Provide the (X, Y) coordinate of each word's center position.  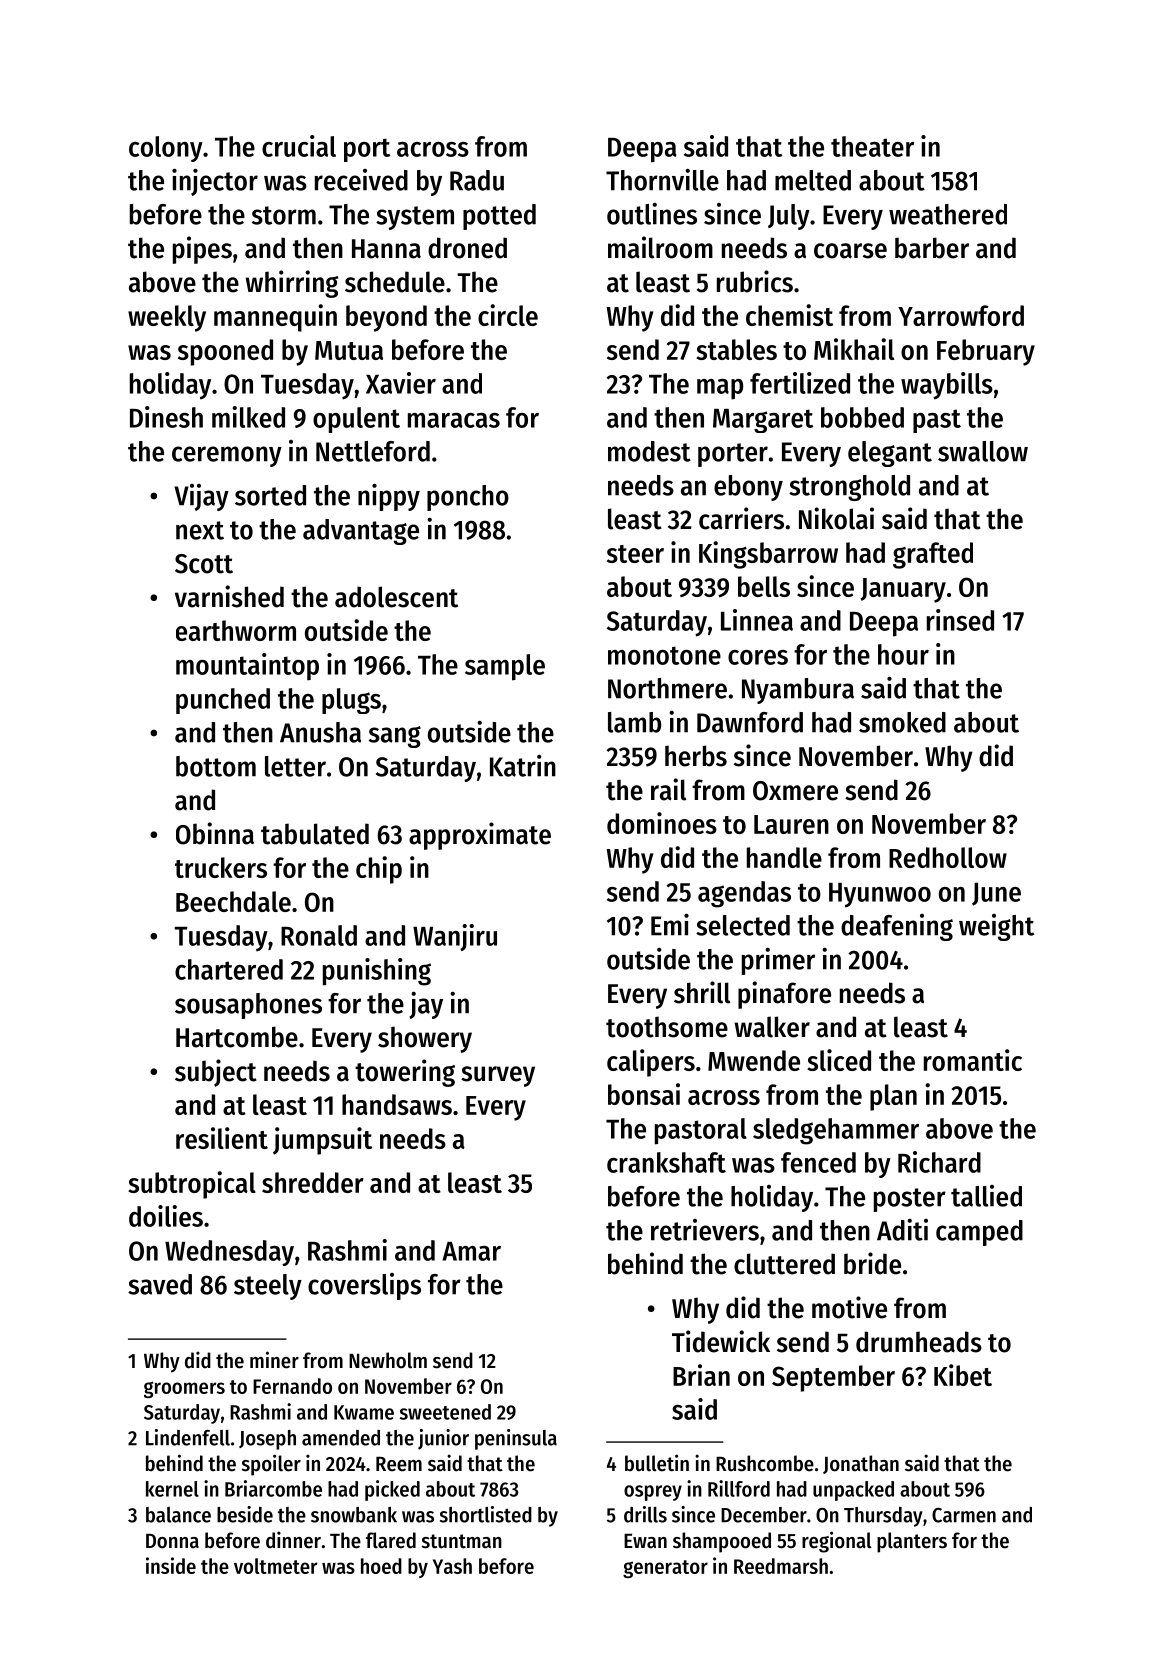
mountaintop (247, 666)
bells (764, 586)
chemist (789, 315)
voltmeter (275, 1566)
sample (505, 667)
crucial (299, 146)
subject (216, 1073)
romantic (973, 1060)
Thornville (662, 180)
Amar (471, 1251)
